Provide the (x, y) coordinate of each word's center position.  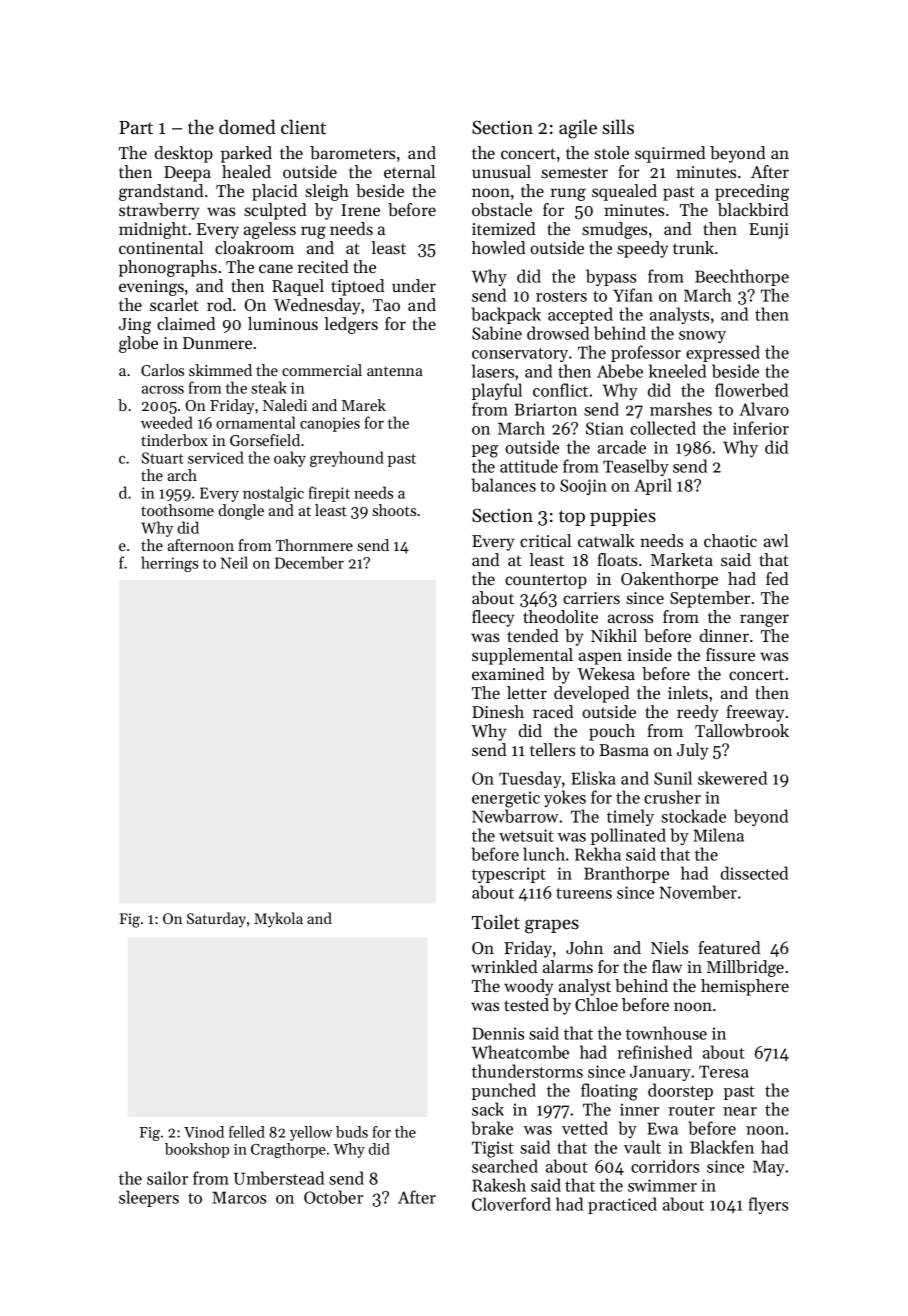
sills (618, 126)
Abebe (620, 371)
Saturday (216, 920)
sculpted (275, 211)
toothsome (177, 510)
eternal (409, 171)
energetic (506, 799)
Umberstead (279, 1178)
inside (649, 654)
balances (503, 485)
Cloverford (511, 1204)
